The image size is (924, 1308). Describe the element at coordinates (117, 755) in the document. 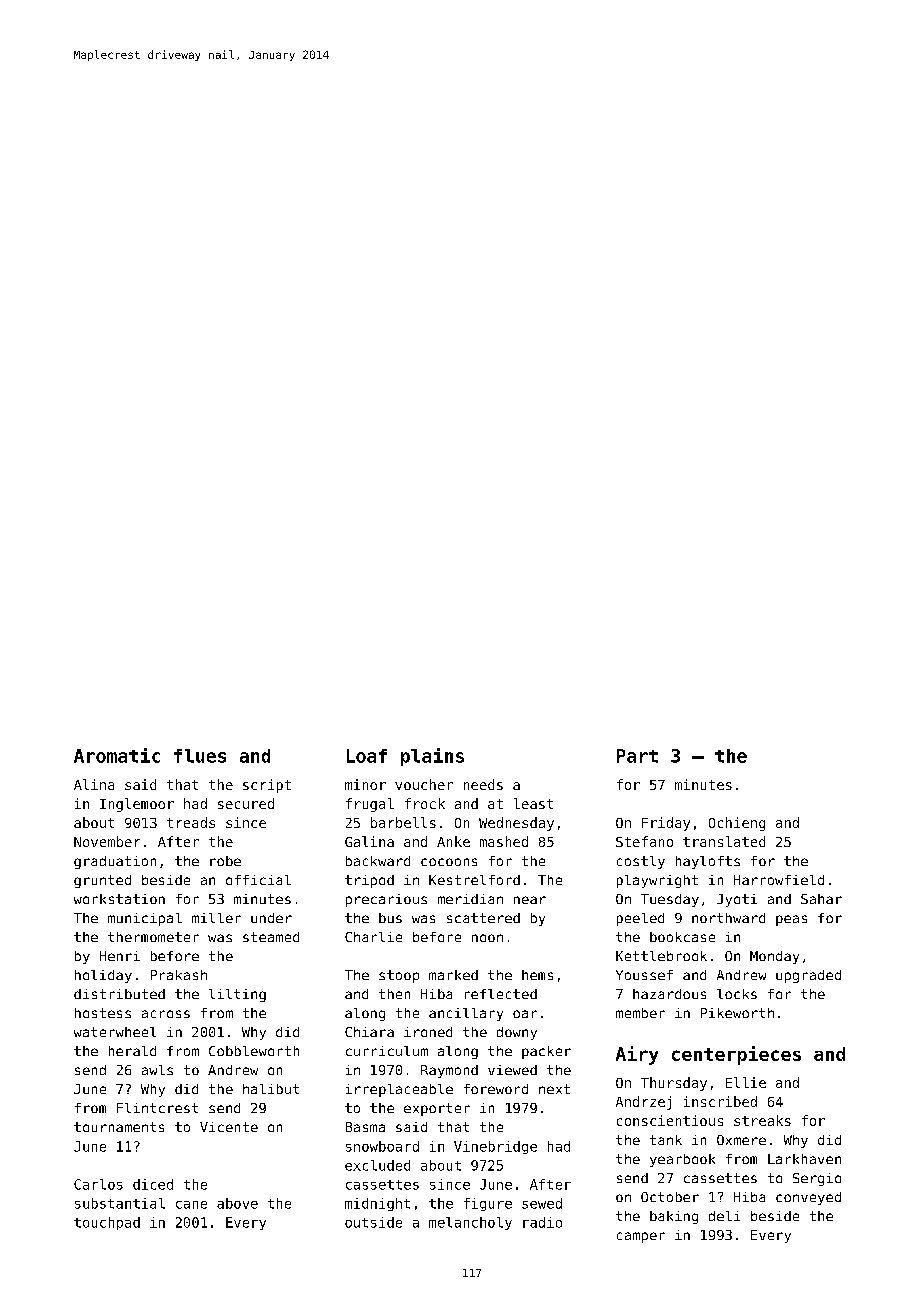

I see `Aromatic` at that location.
